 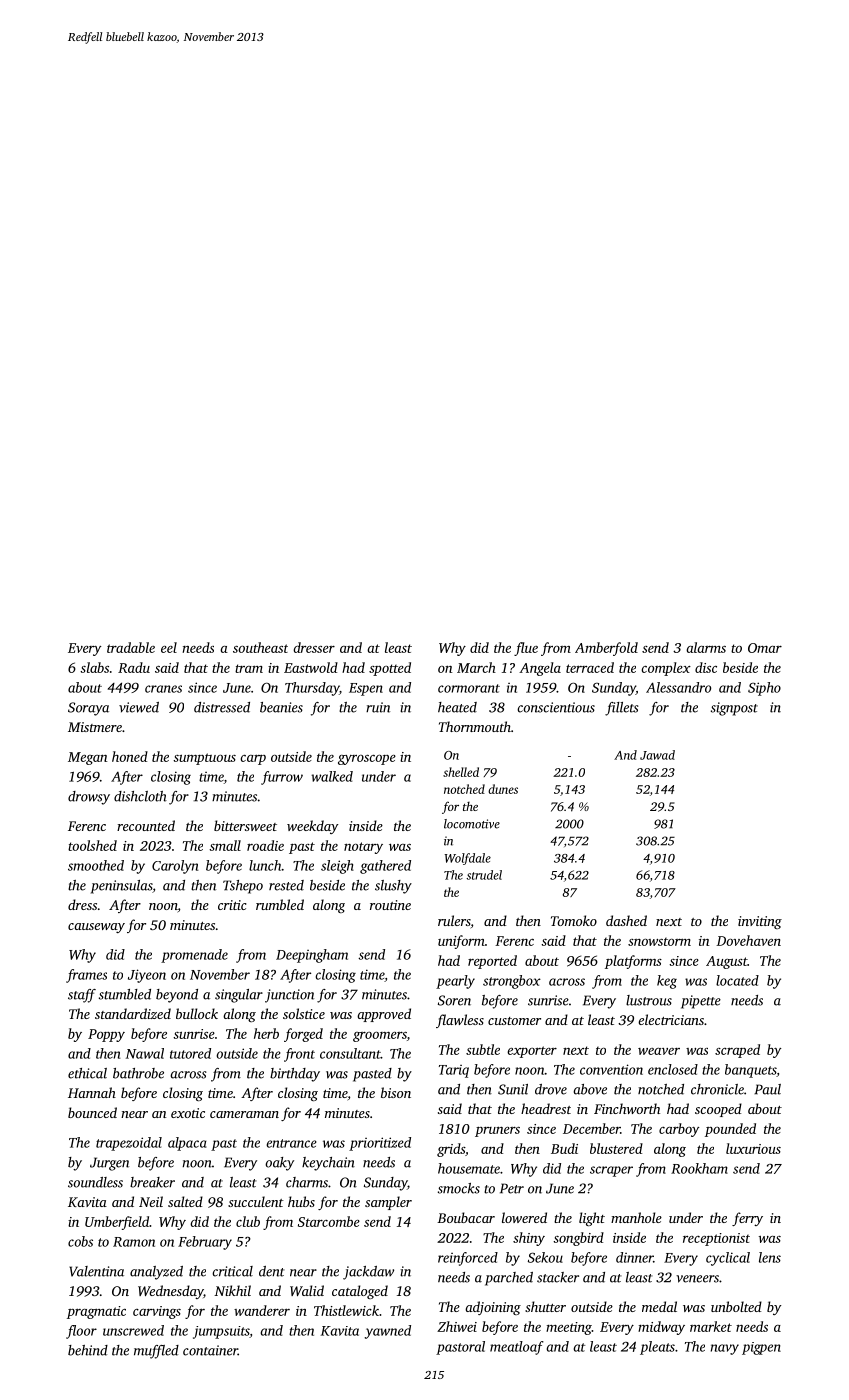 What do you see at coordinates (524, 1217) in the page?
I see `lowered` at bounding box center [524, 1217].
